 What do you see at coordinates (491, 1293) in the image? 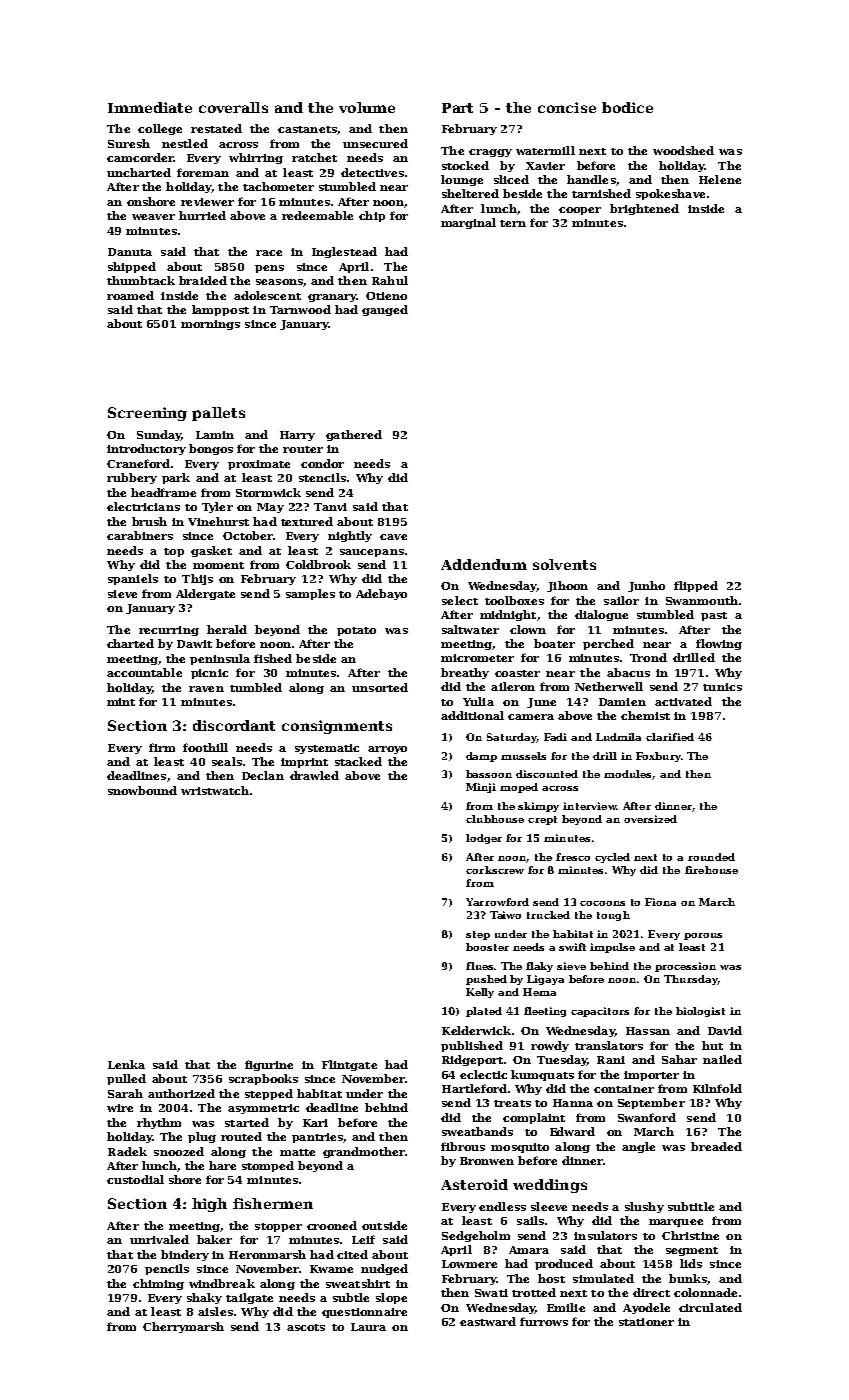
I see `Swati` at bounding box center [491, 1293].
